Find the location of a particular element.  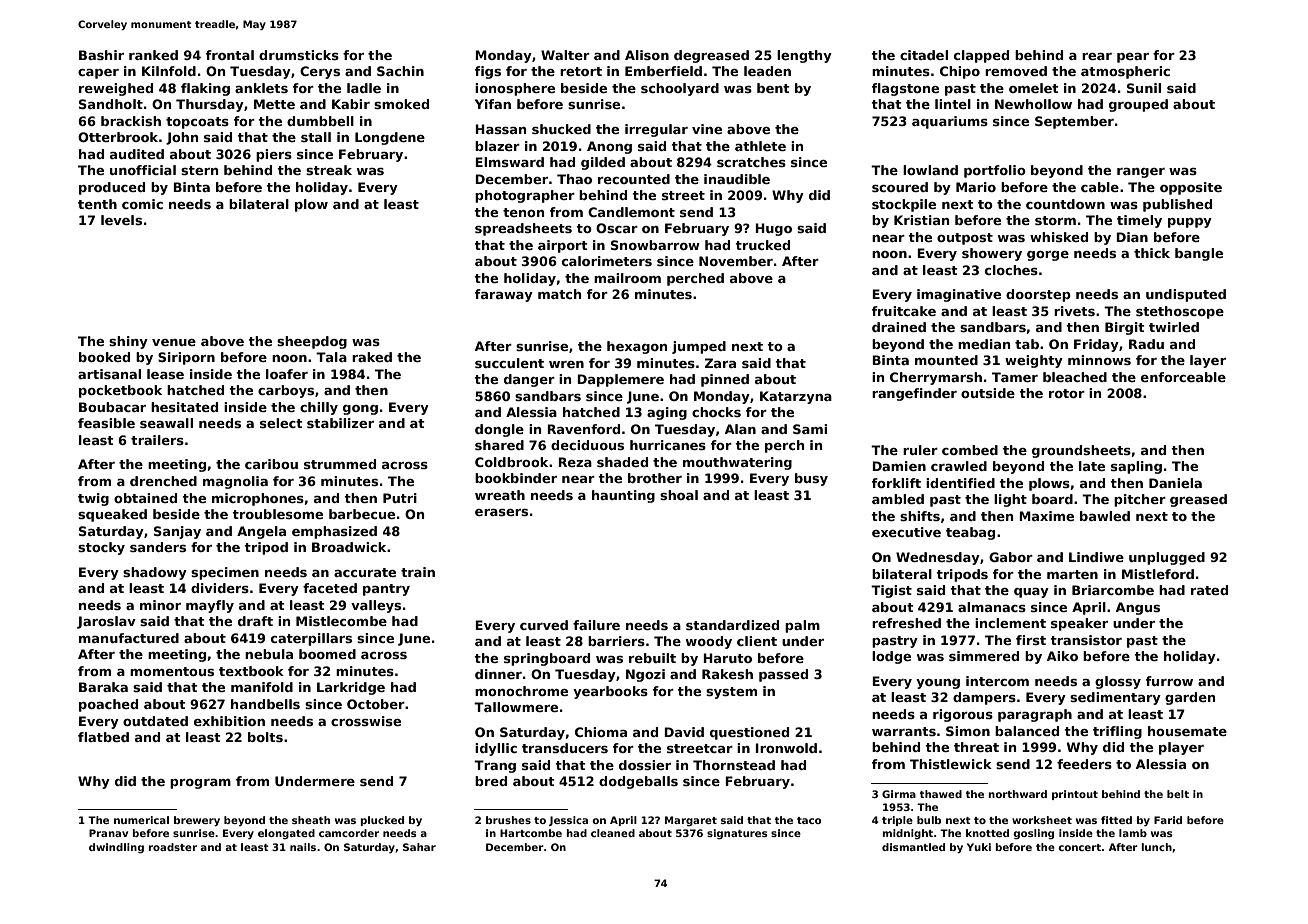

succulent is located at coordinates (509, 363).
